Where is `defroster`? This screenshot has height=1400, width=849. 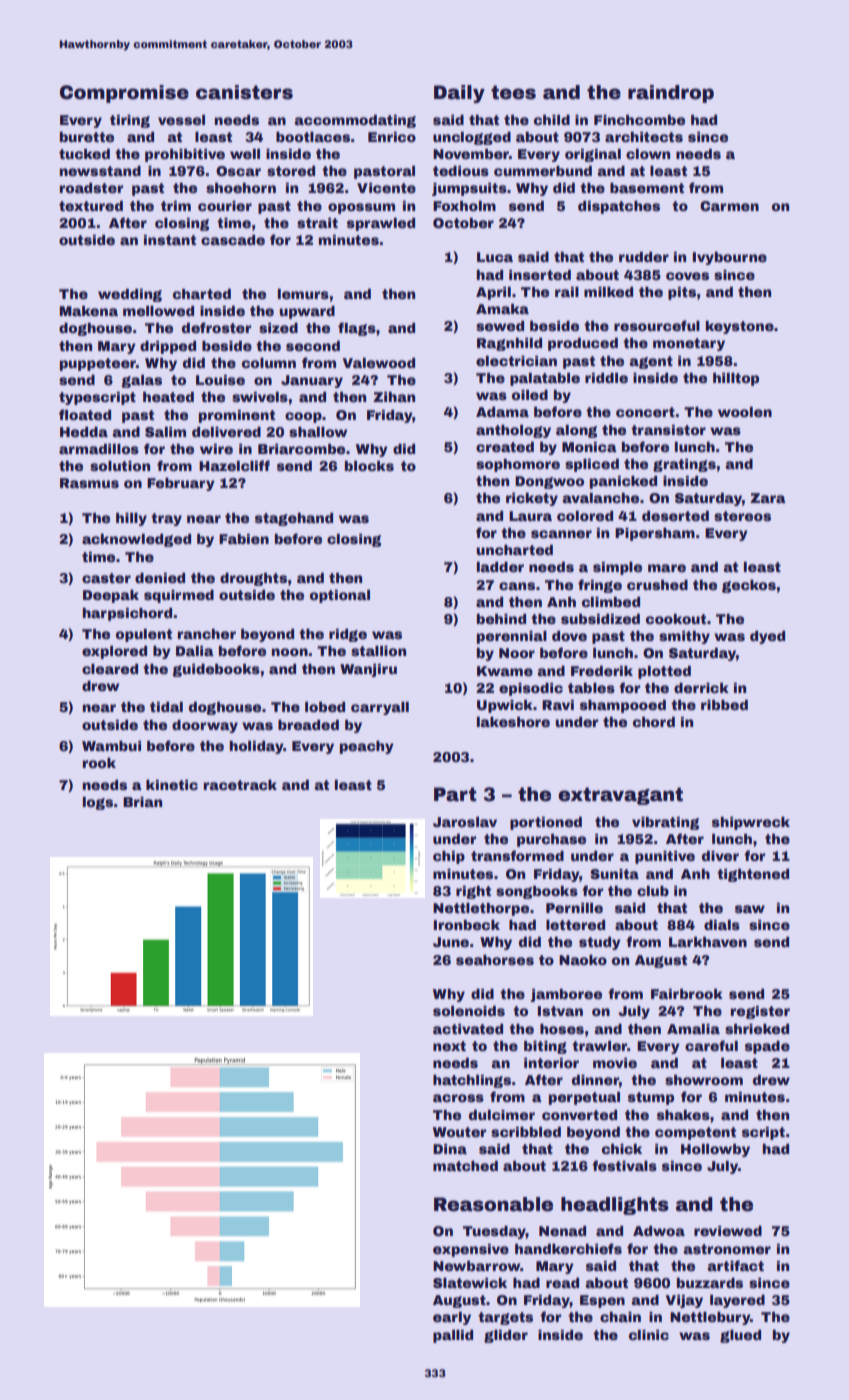
defroster is located at coordinates (216, 327).
